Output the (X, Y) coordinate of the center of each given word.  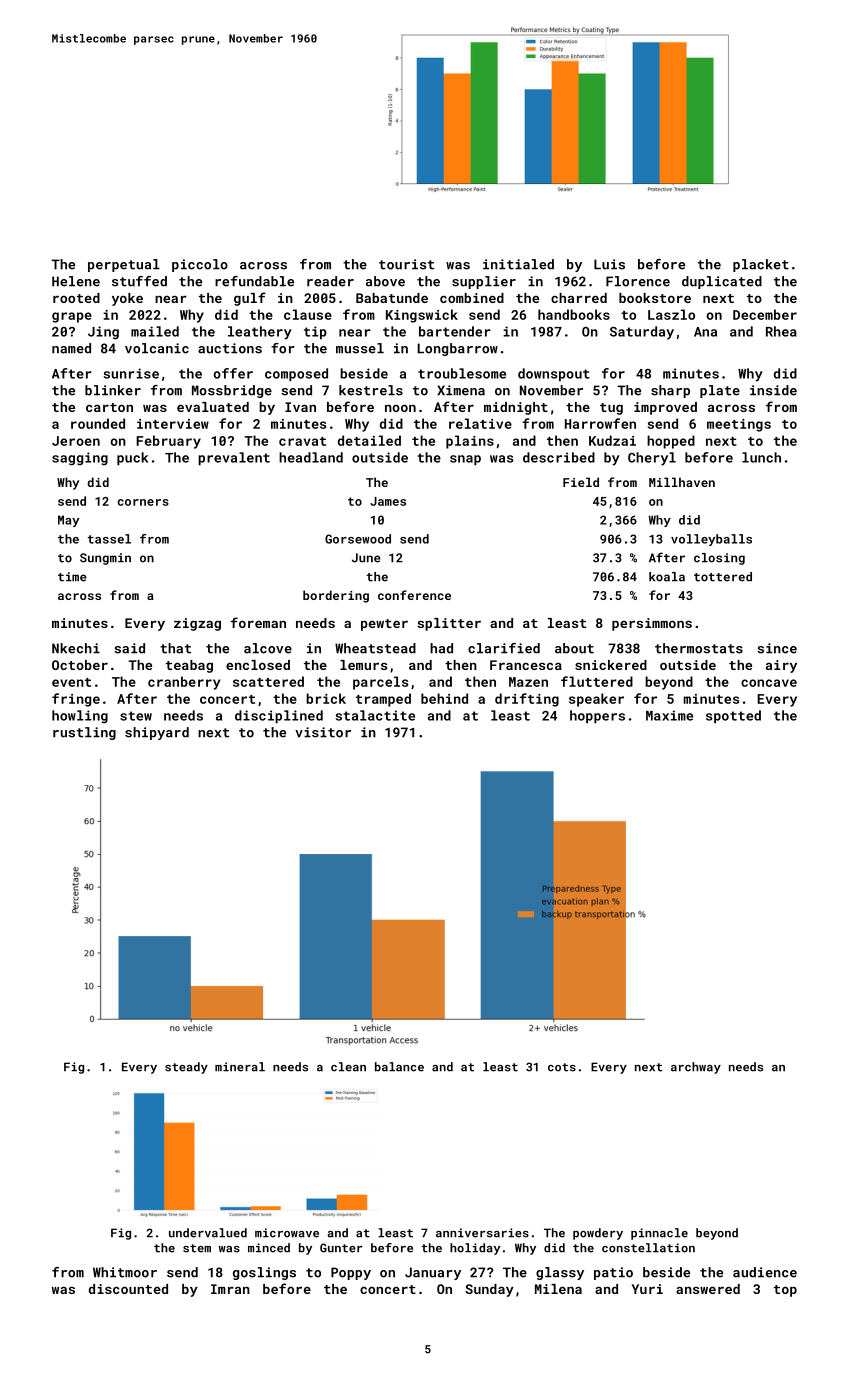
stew (136, 716)
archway (696, 1068)
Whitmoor (125, 1272)
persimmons (652, 624)
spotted (733, 716)
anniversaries (482, 1233)
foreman (258, 622)
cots (562, 1067)
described (559, 457)
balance (399, 1067)
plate (720, 391)
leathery (260, 333)
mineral (240, 1067)
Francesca (526, 665)
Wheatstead (375, 648)
